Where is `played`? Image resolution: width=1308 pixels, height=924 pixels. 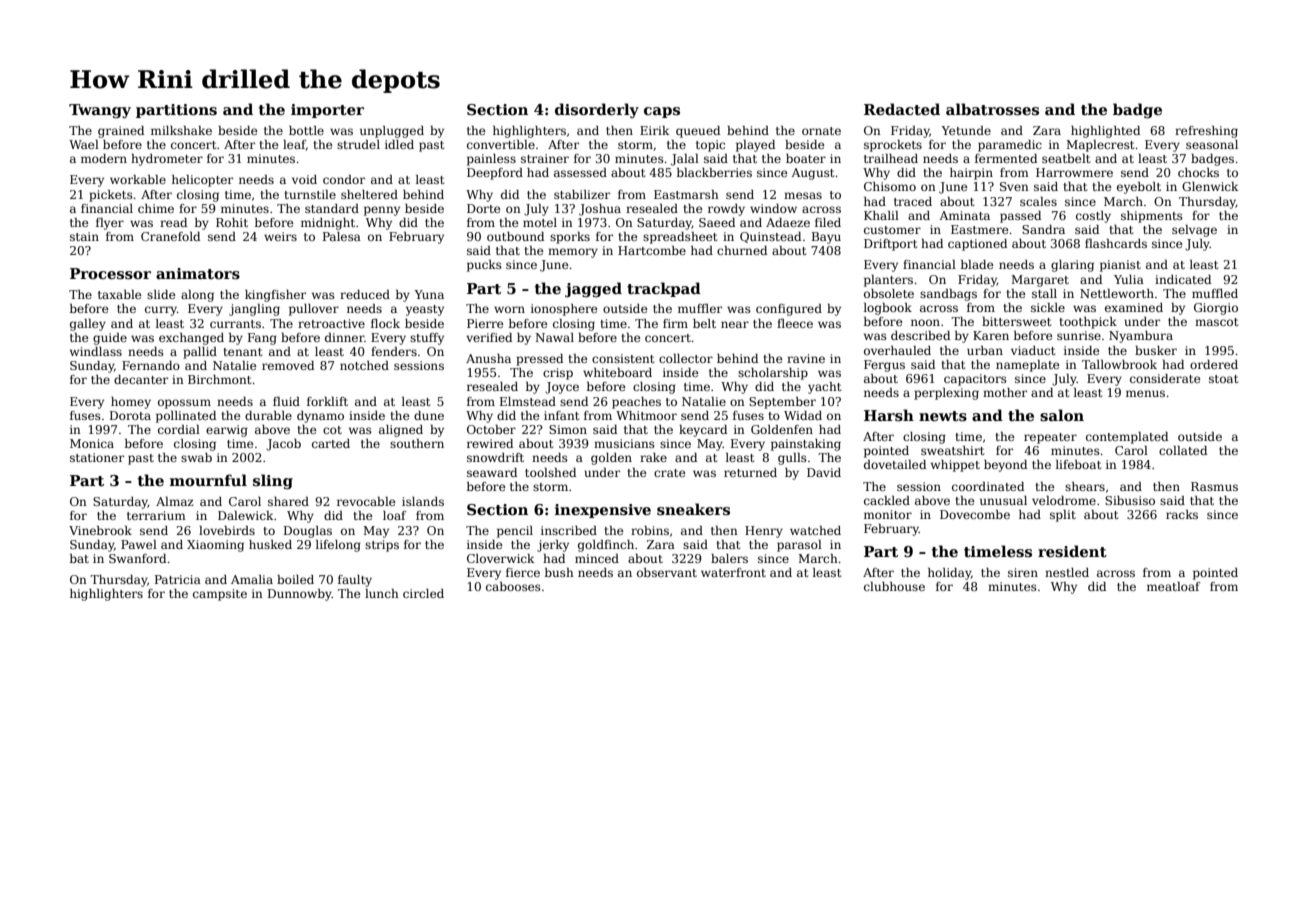
played is located at coordinates (755, 146).
